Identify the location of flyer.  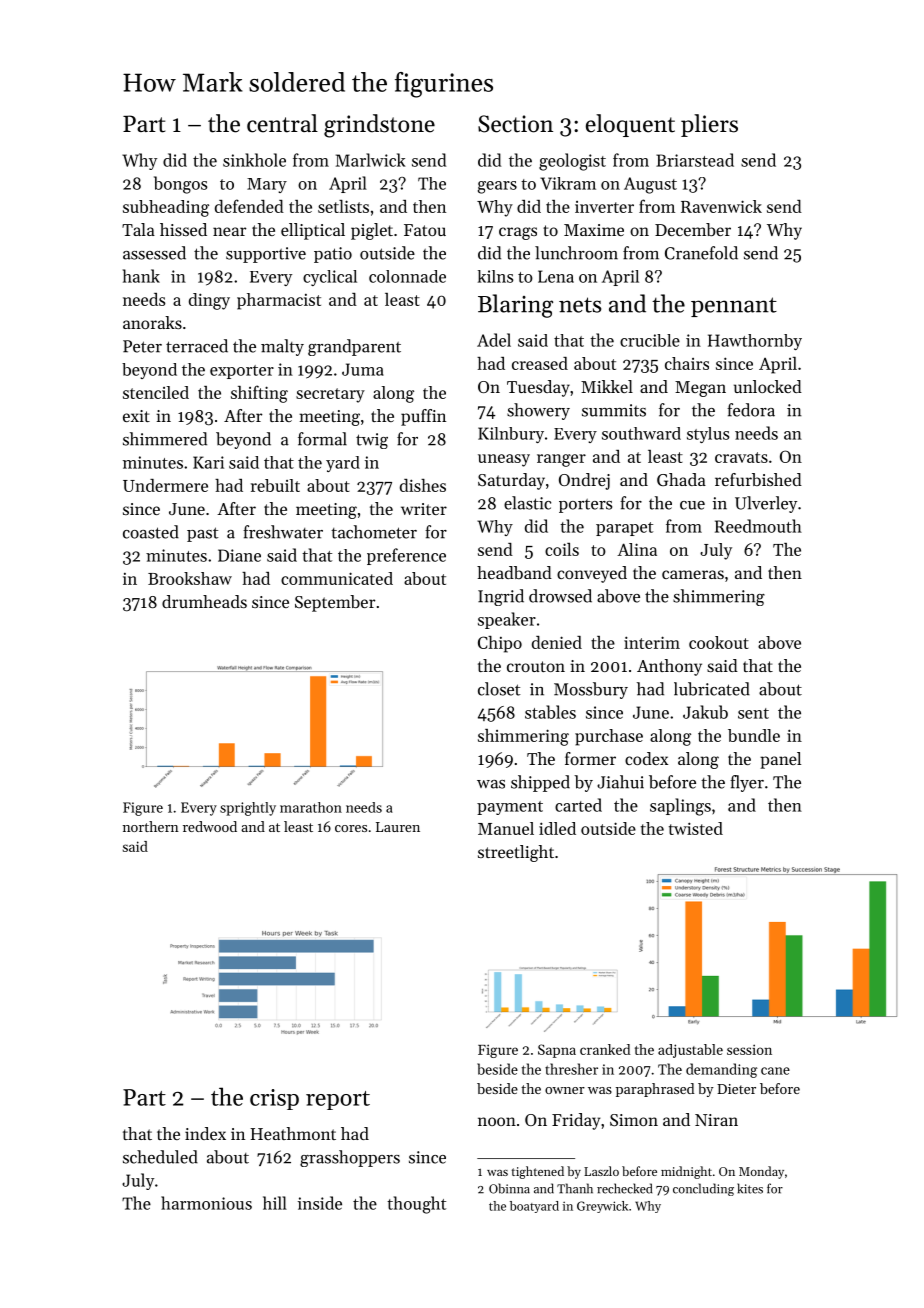
(747, 783).
